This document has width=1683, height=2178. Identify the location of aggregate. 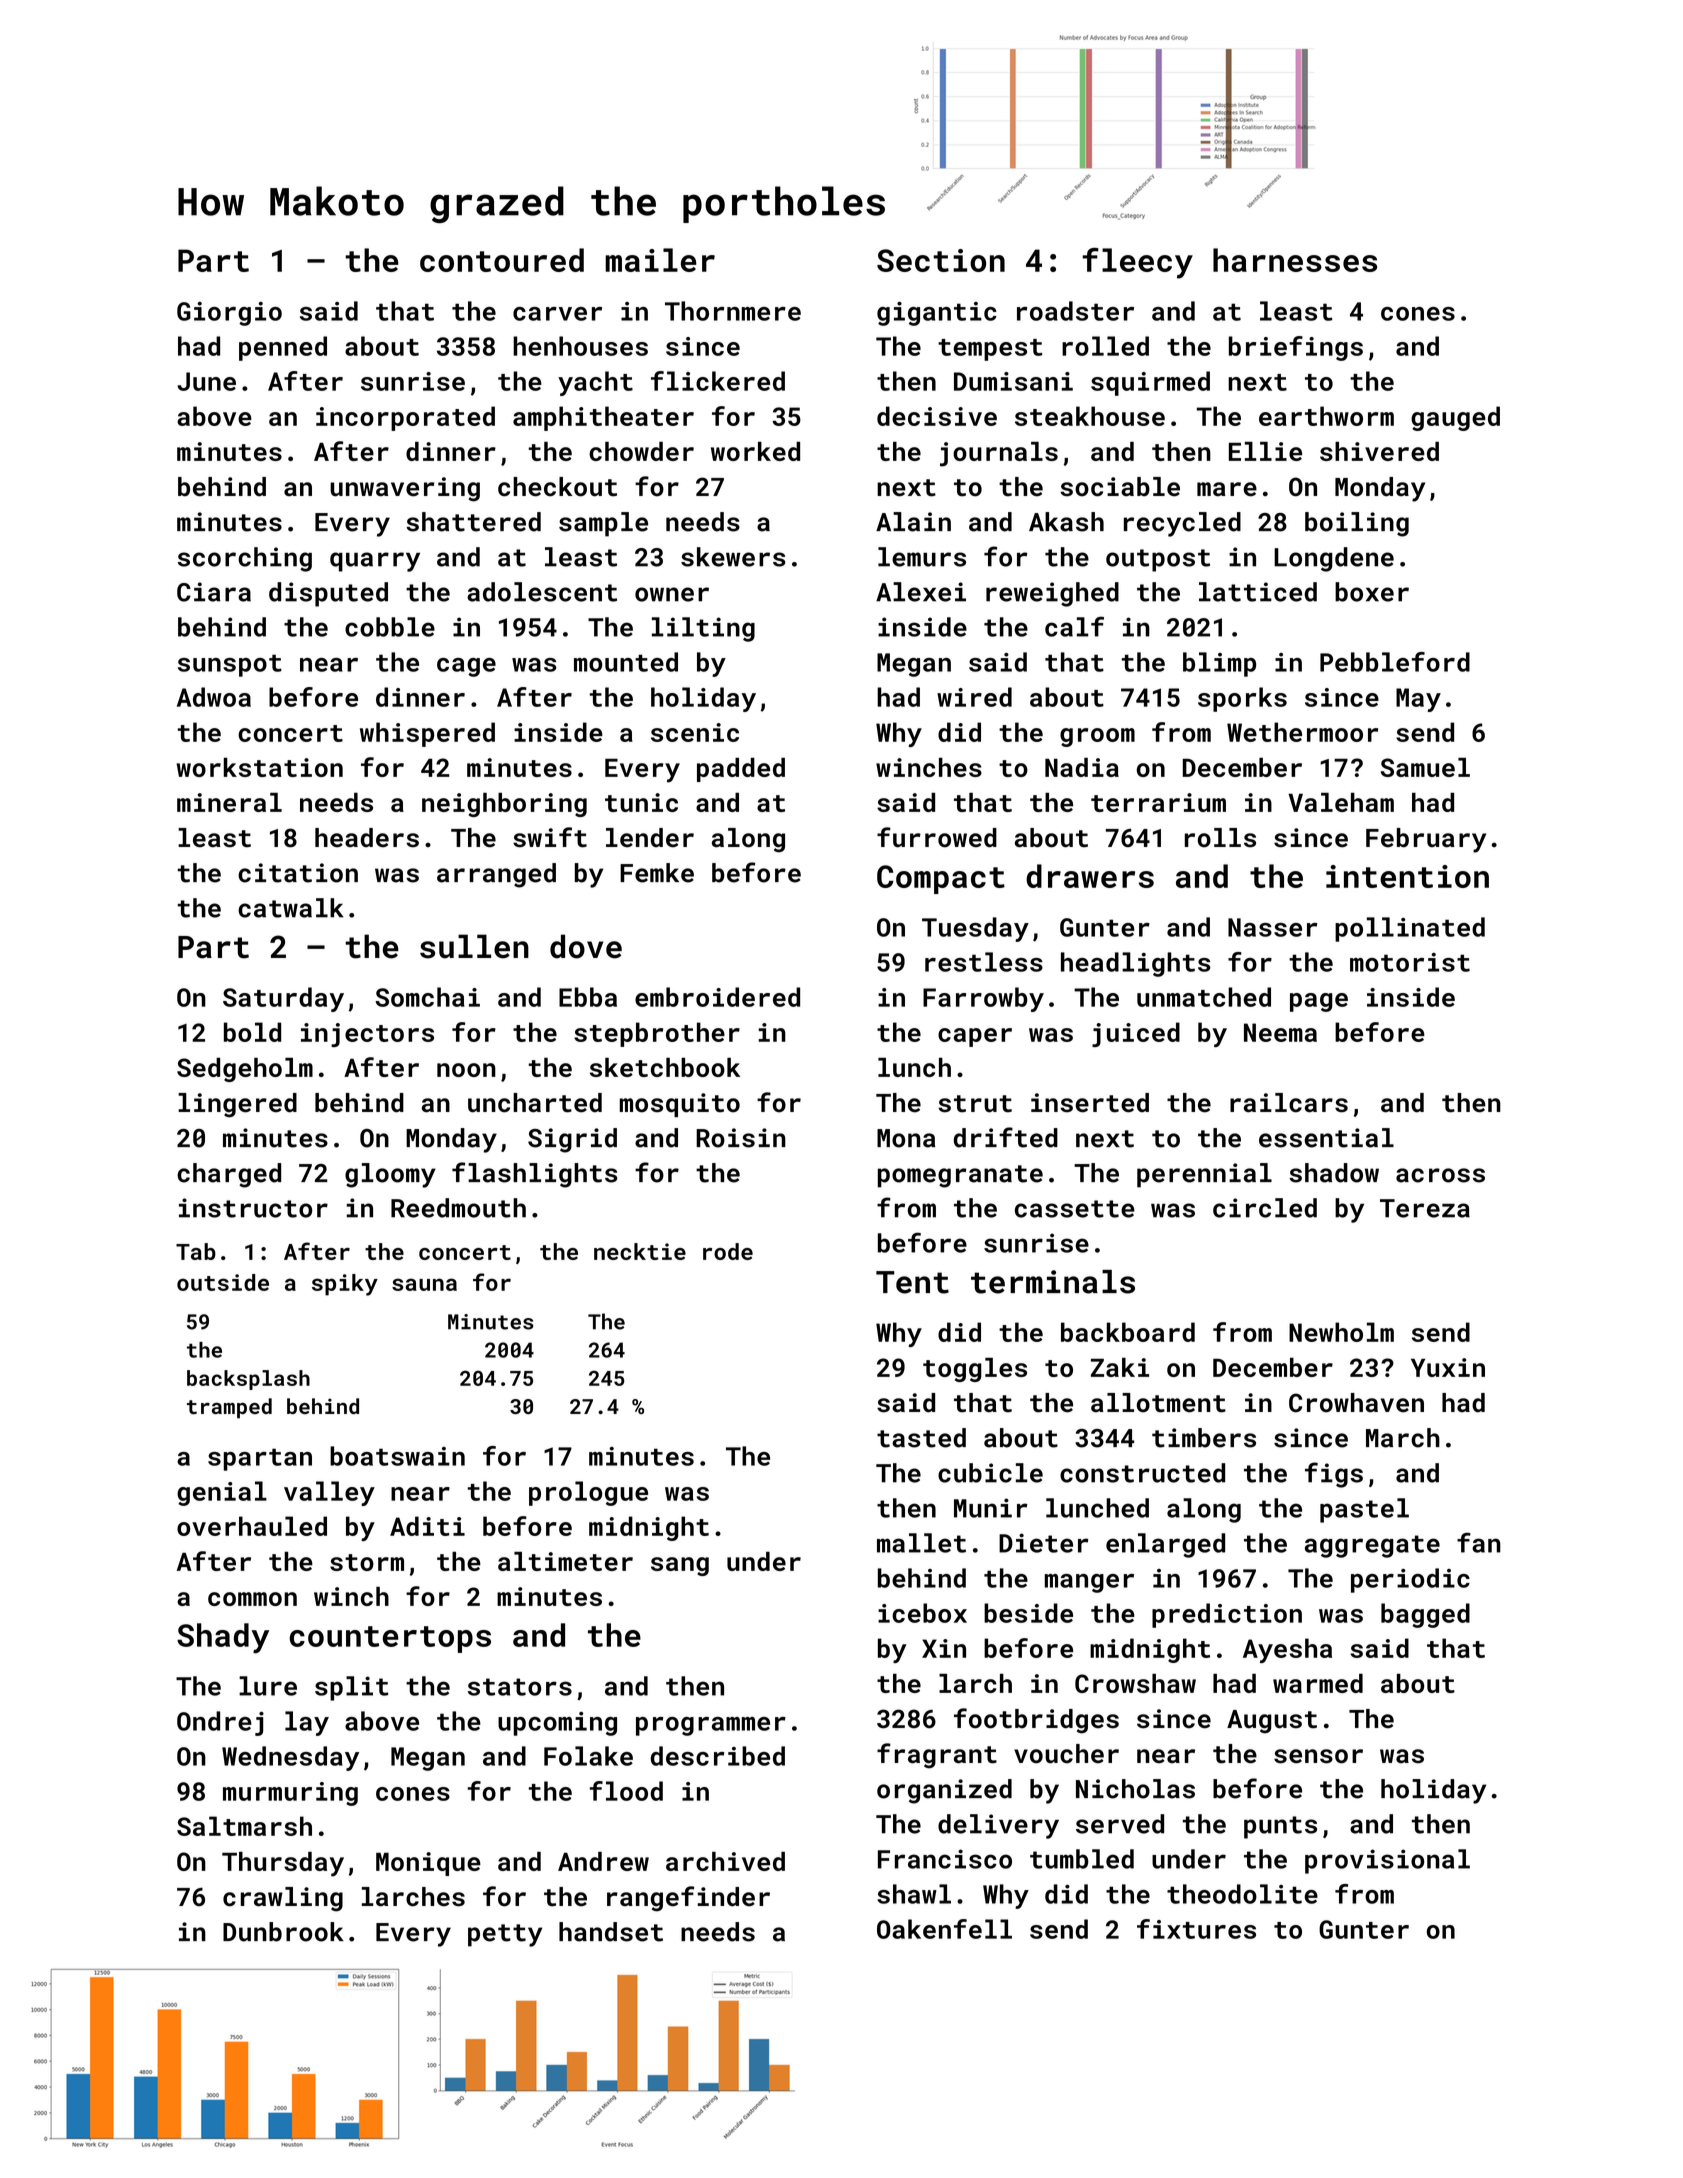
(1372, 1546).
